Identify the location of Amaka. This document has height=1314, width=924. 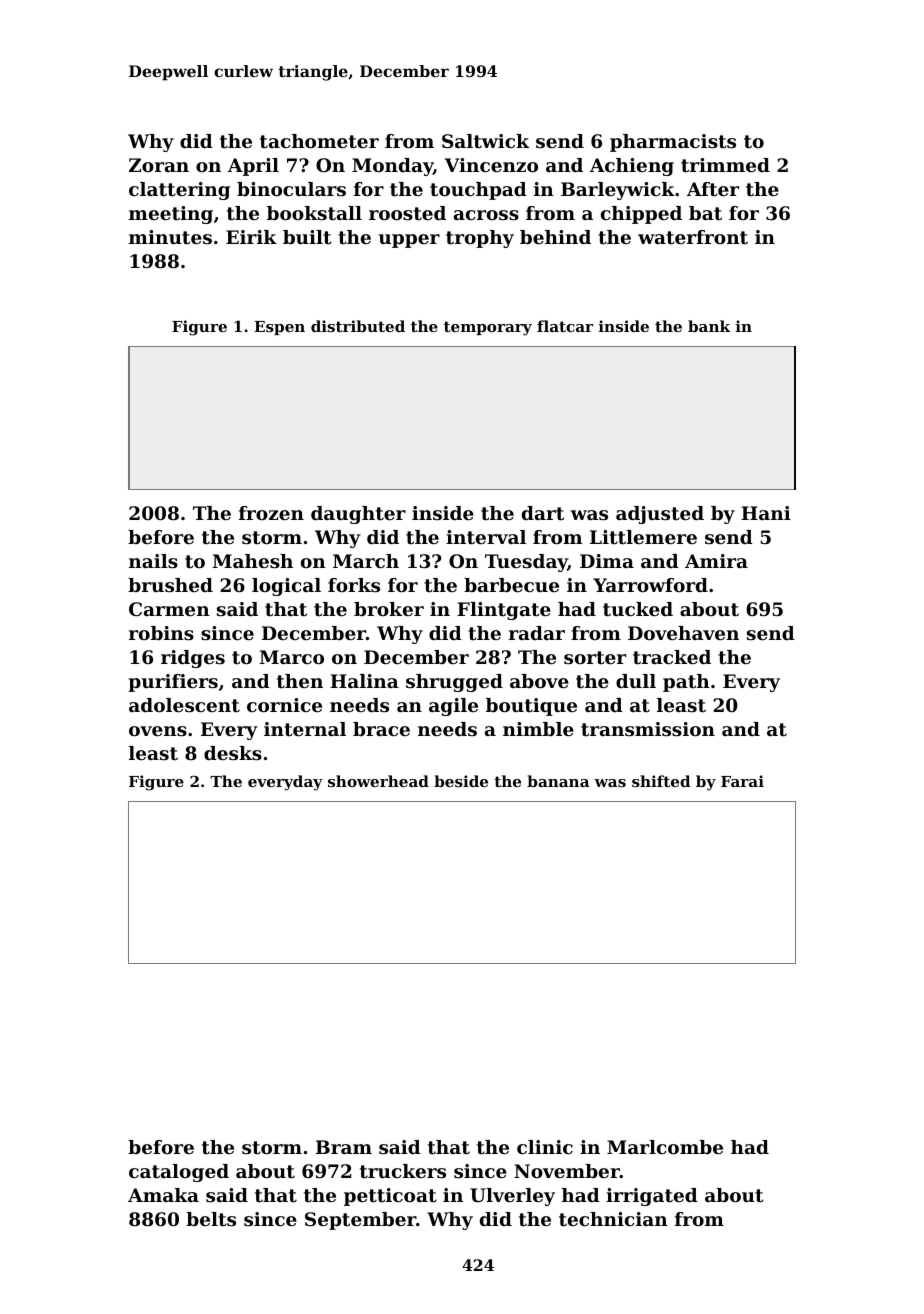
(163, 1195).
